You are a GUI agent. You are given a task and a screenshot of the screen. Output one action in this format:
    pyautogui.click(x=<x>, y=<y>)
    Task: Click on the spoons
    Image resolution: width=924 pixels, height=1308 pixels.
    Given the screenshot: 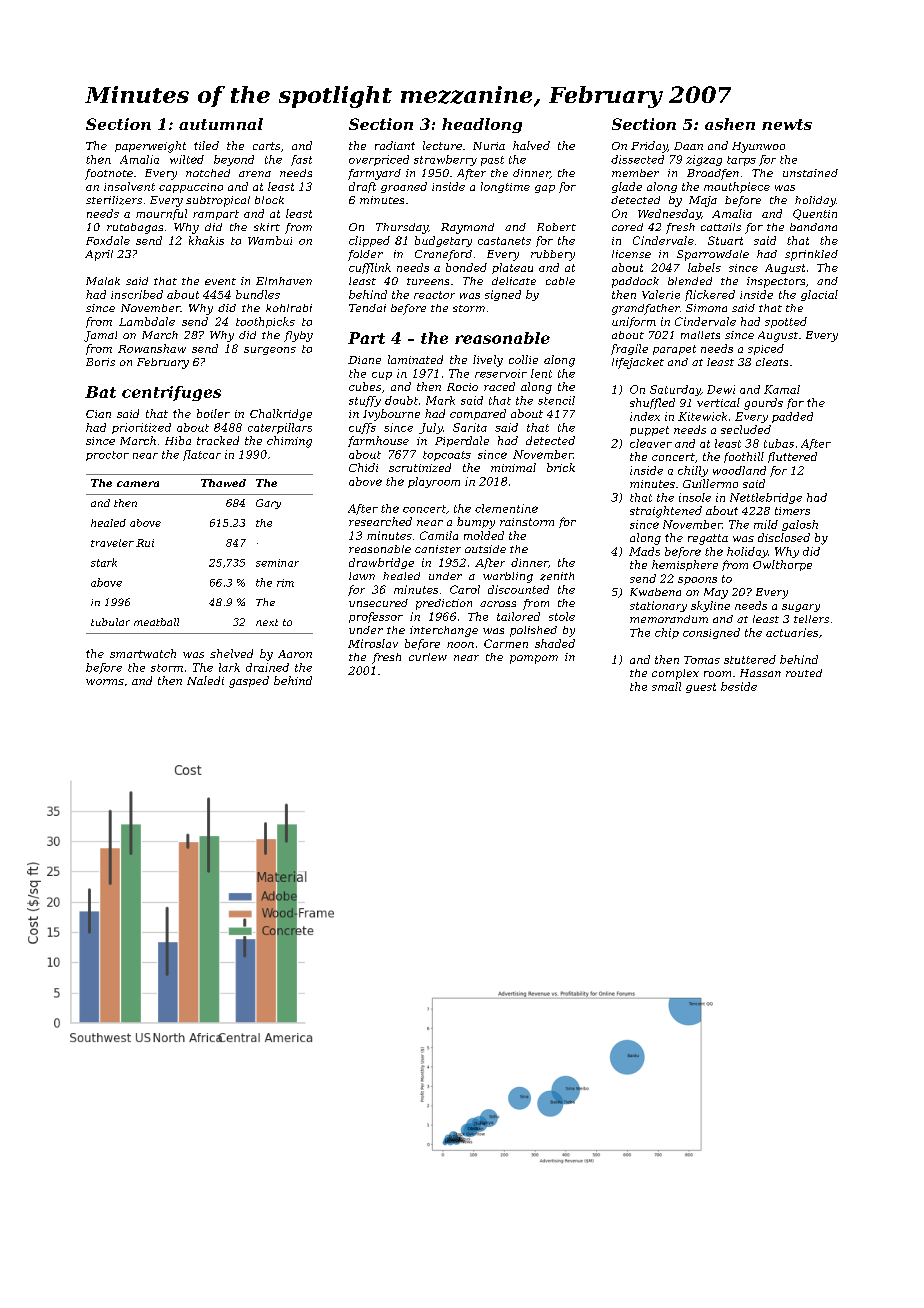 What is the action you would take?
    pyautogui.click(x=697, y=581)
